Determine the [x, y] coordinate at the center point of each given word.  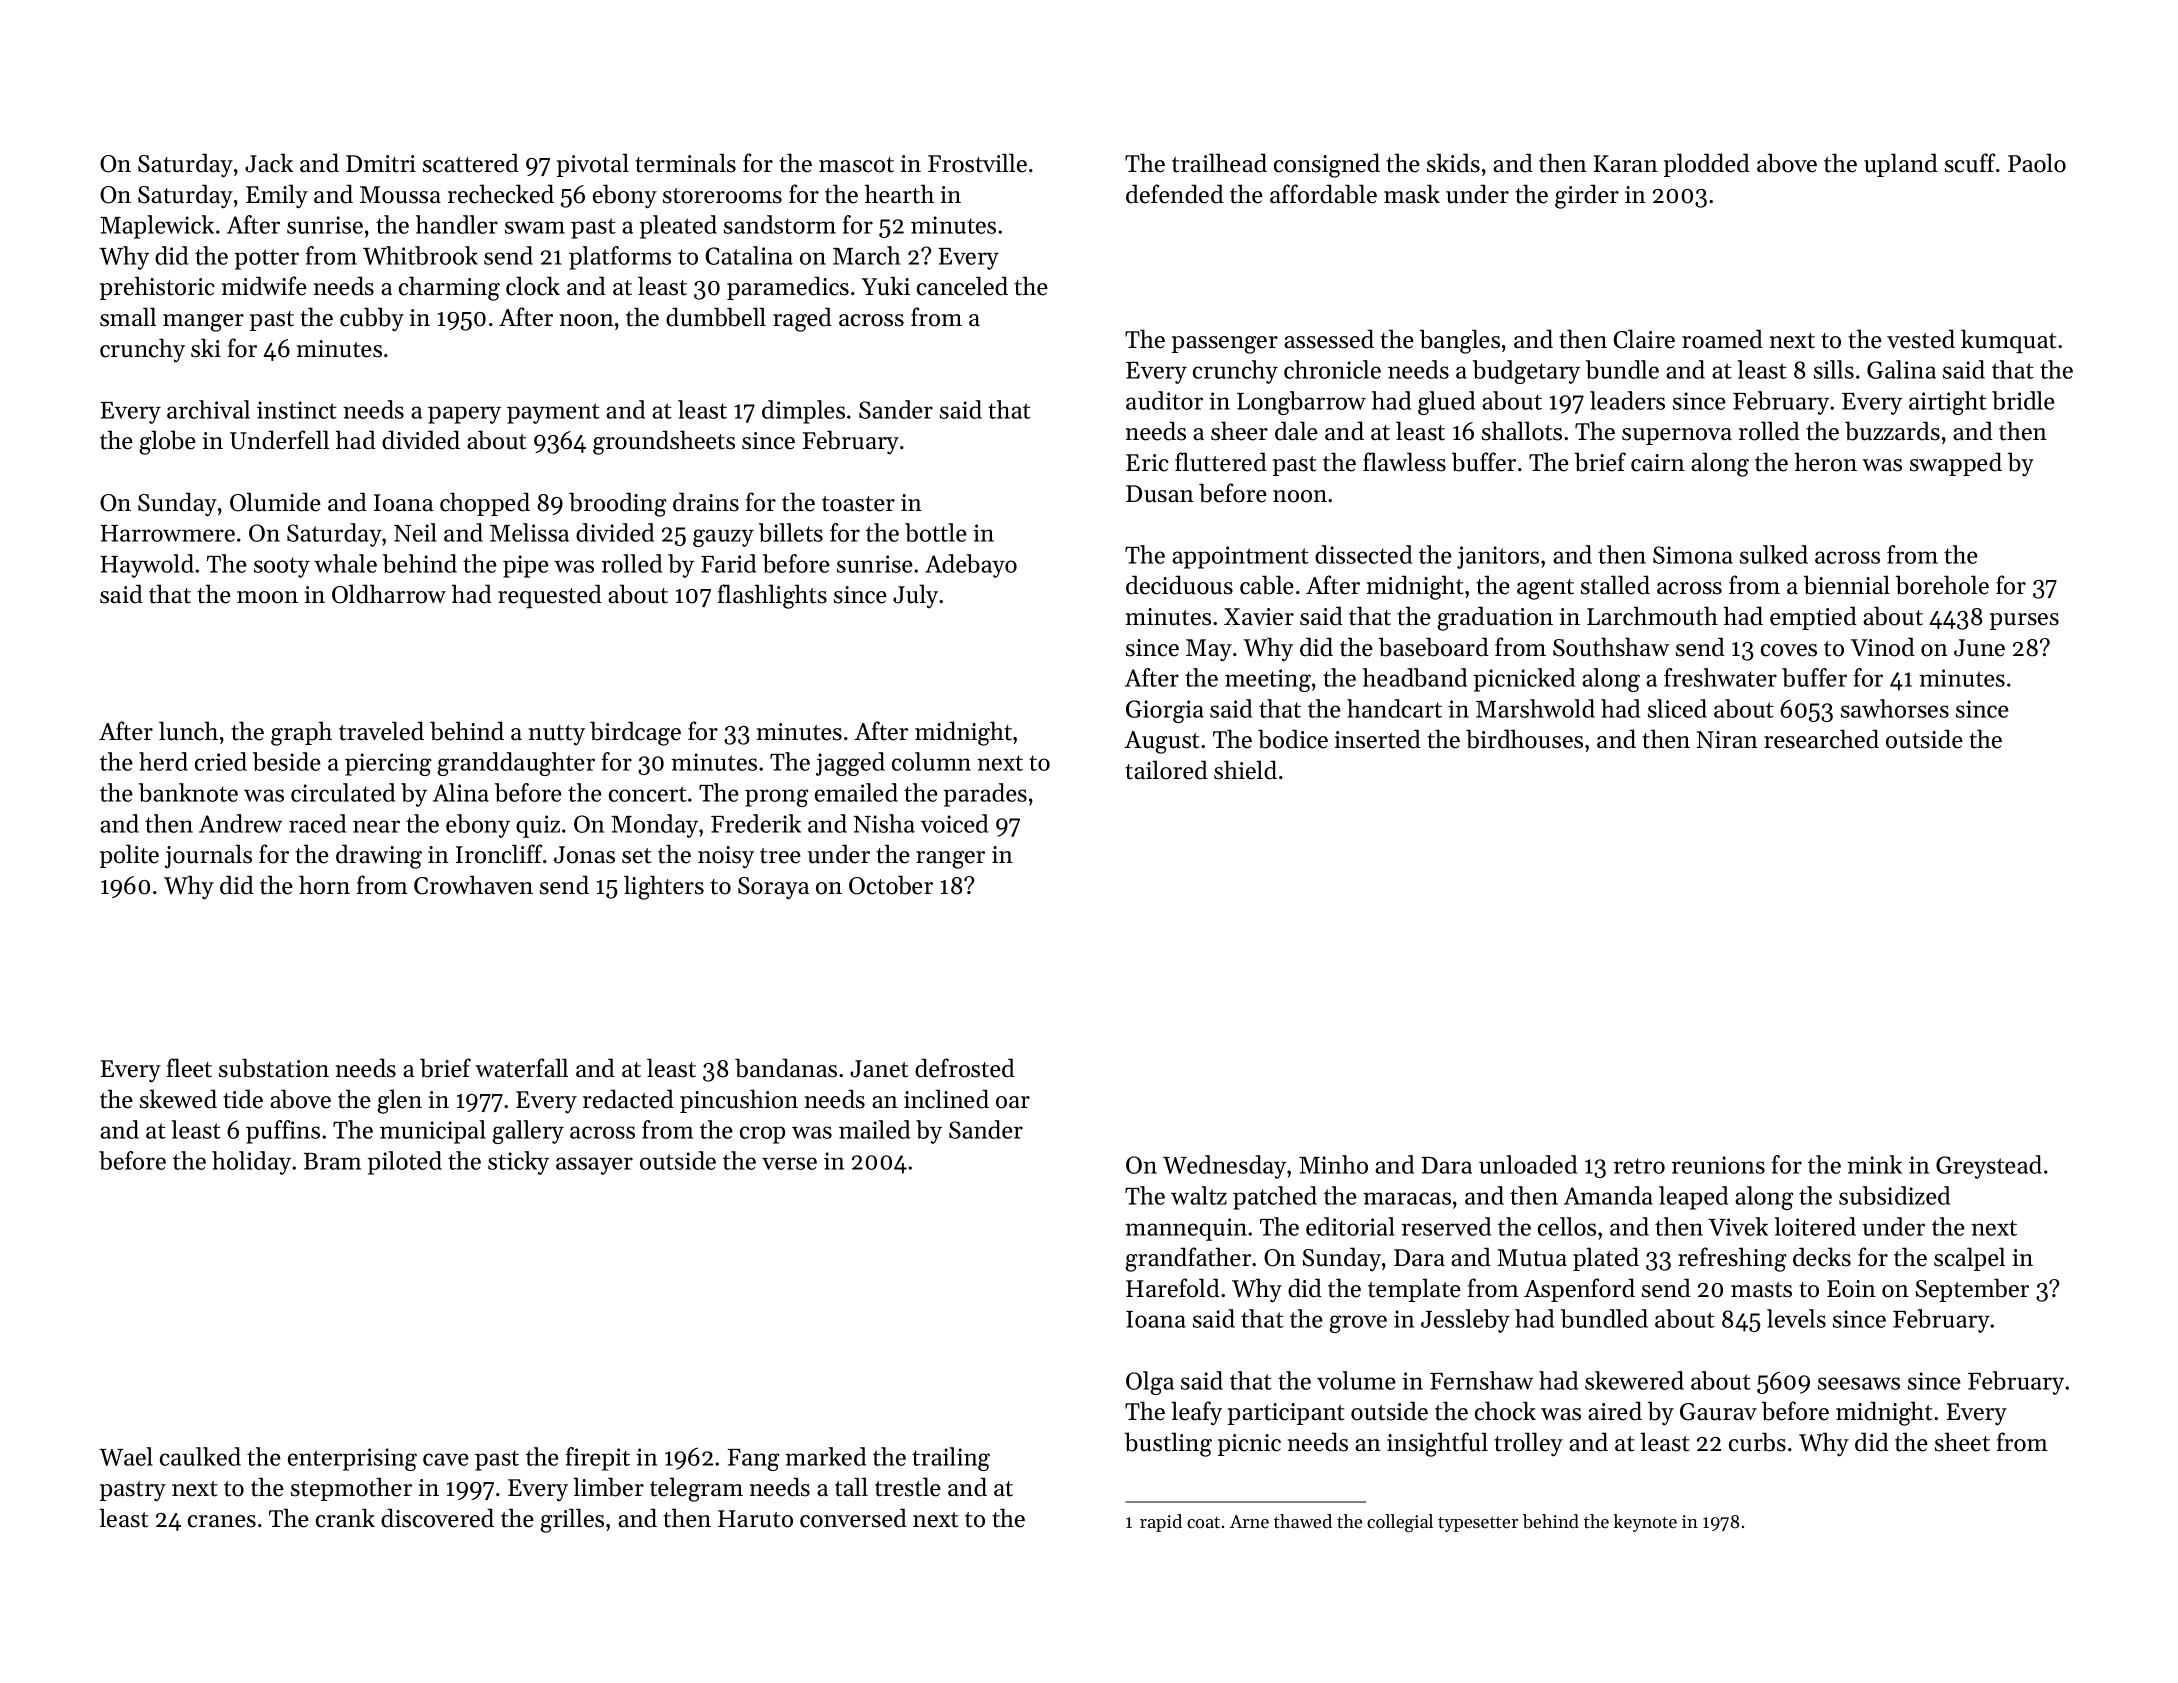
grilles [572, 1520]
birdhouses [1524, 739]
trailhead [1219, 163]
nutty [557, 735]
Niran [1727, 739]
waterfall [521, 1068]
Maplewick [157, 227]
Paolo [2037, 163]
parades [985, 795]
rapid [1161, 1523]
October [891, 885]
